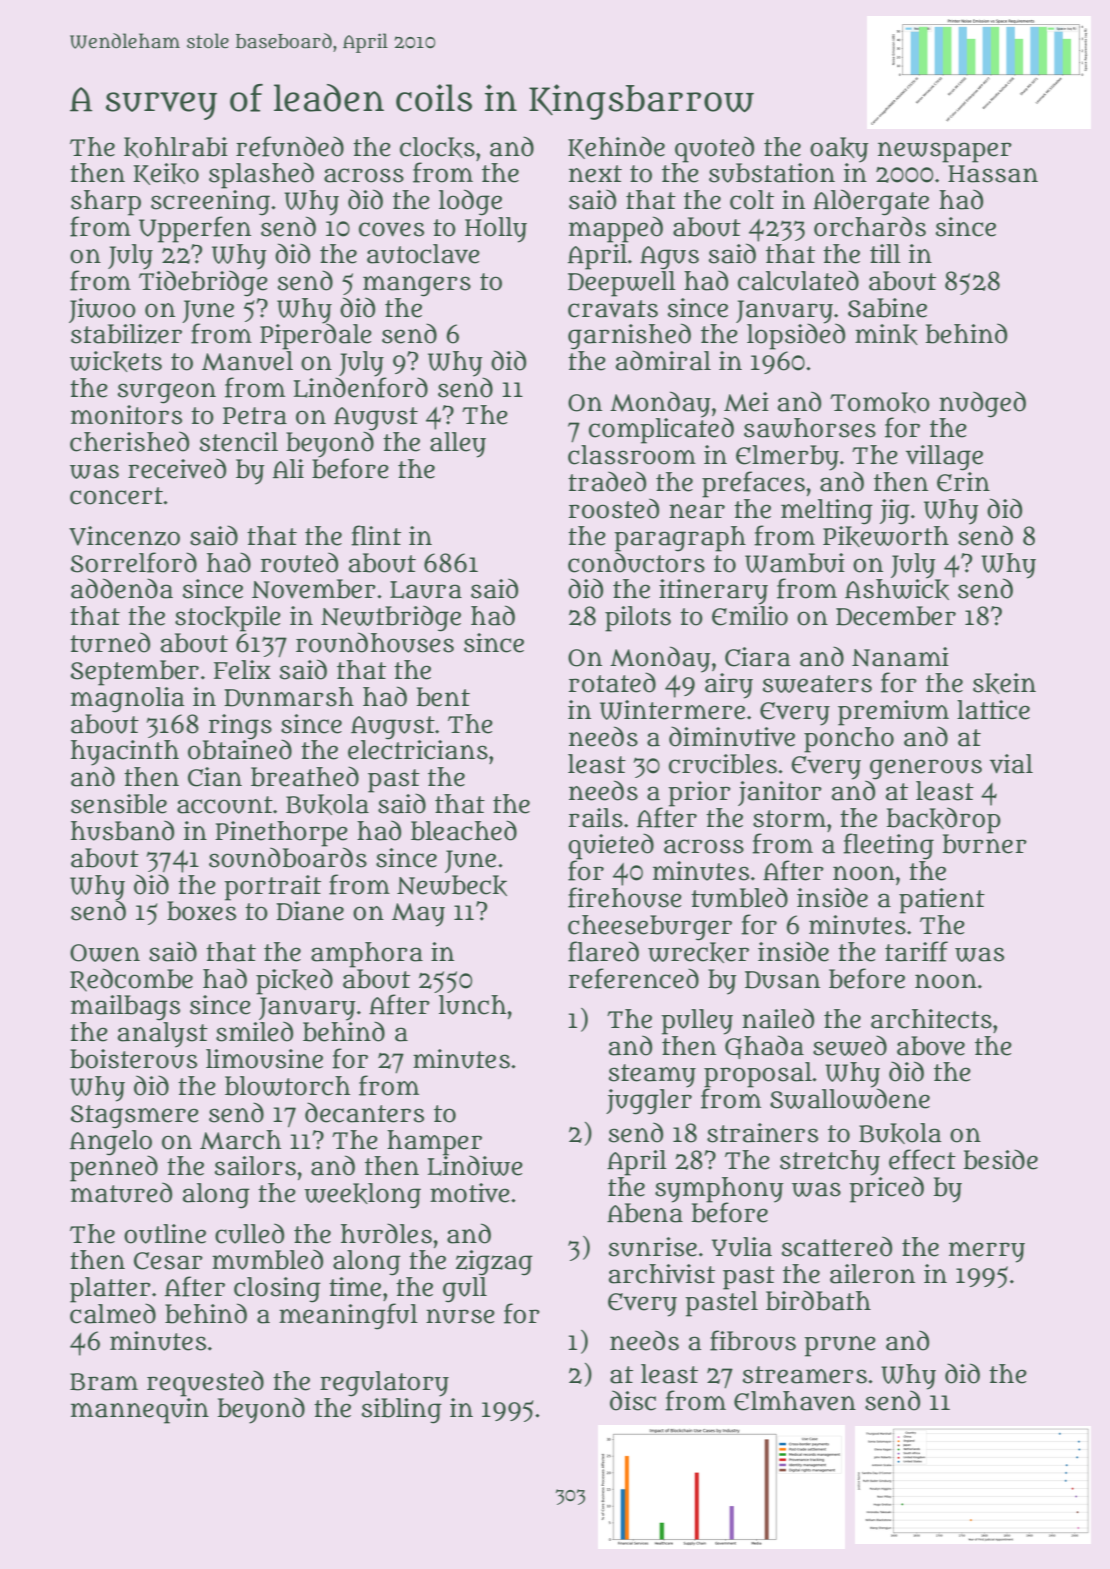 Image resolution: width=1110 pixels, height=1569 pixels. Describe the element at coordinates (249, 1233) in the screenshot. I see `culled` at that location.
